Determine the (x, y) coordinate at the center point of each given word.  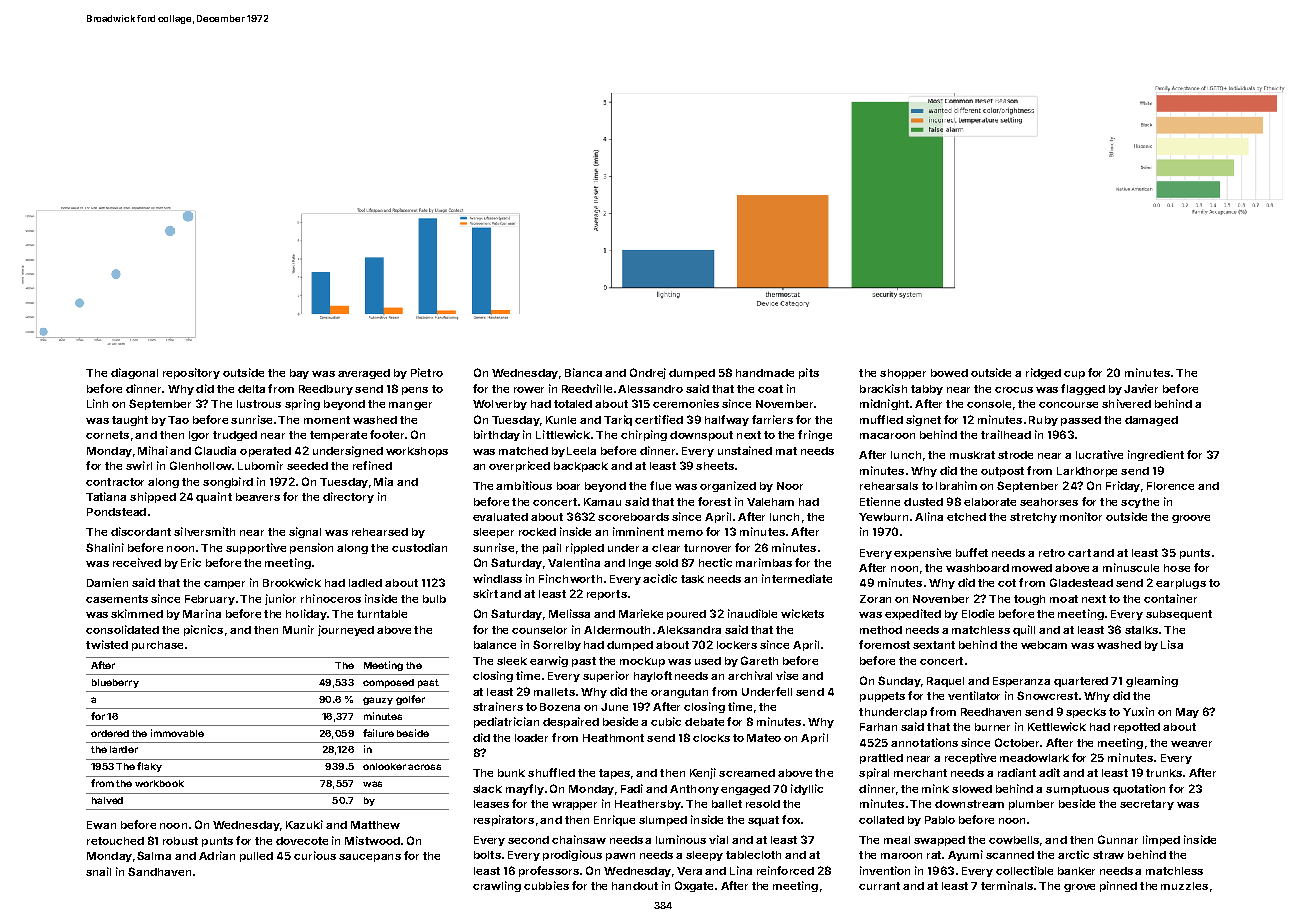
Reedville (587, 388)
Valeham (770, 502)
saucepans (370, 858)
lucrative (1099, 454)
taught (130, 421)
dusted (923, 502)
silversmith (204, 531)
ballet (727, 804)
